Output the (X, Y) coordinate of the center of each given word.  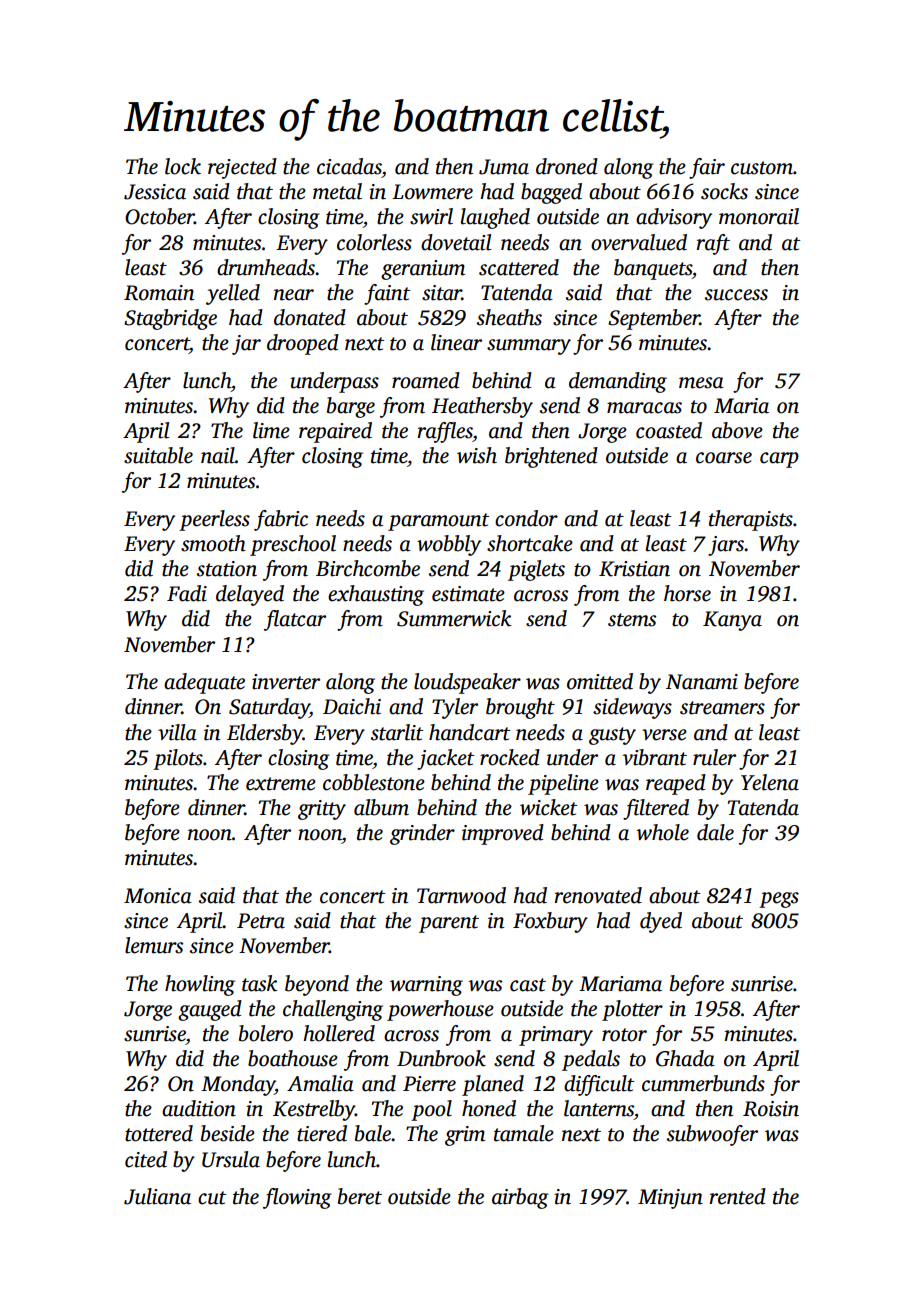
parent (449, 924)
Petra (261, 921)
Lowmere (432, 192)
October (159, 216)
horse (687, 593)
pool (431, 1110)
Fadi (187, 593)
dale (715, 832)
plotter (632, 1010)
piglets (536, 570)
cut (212, 1198)
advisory (674, 218)
